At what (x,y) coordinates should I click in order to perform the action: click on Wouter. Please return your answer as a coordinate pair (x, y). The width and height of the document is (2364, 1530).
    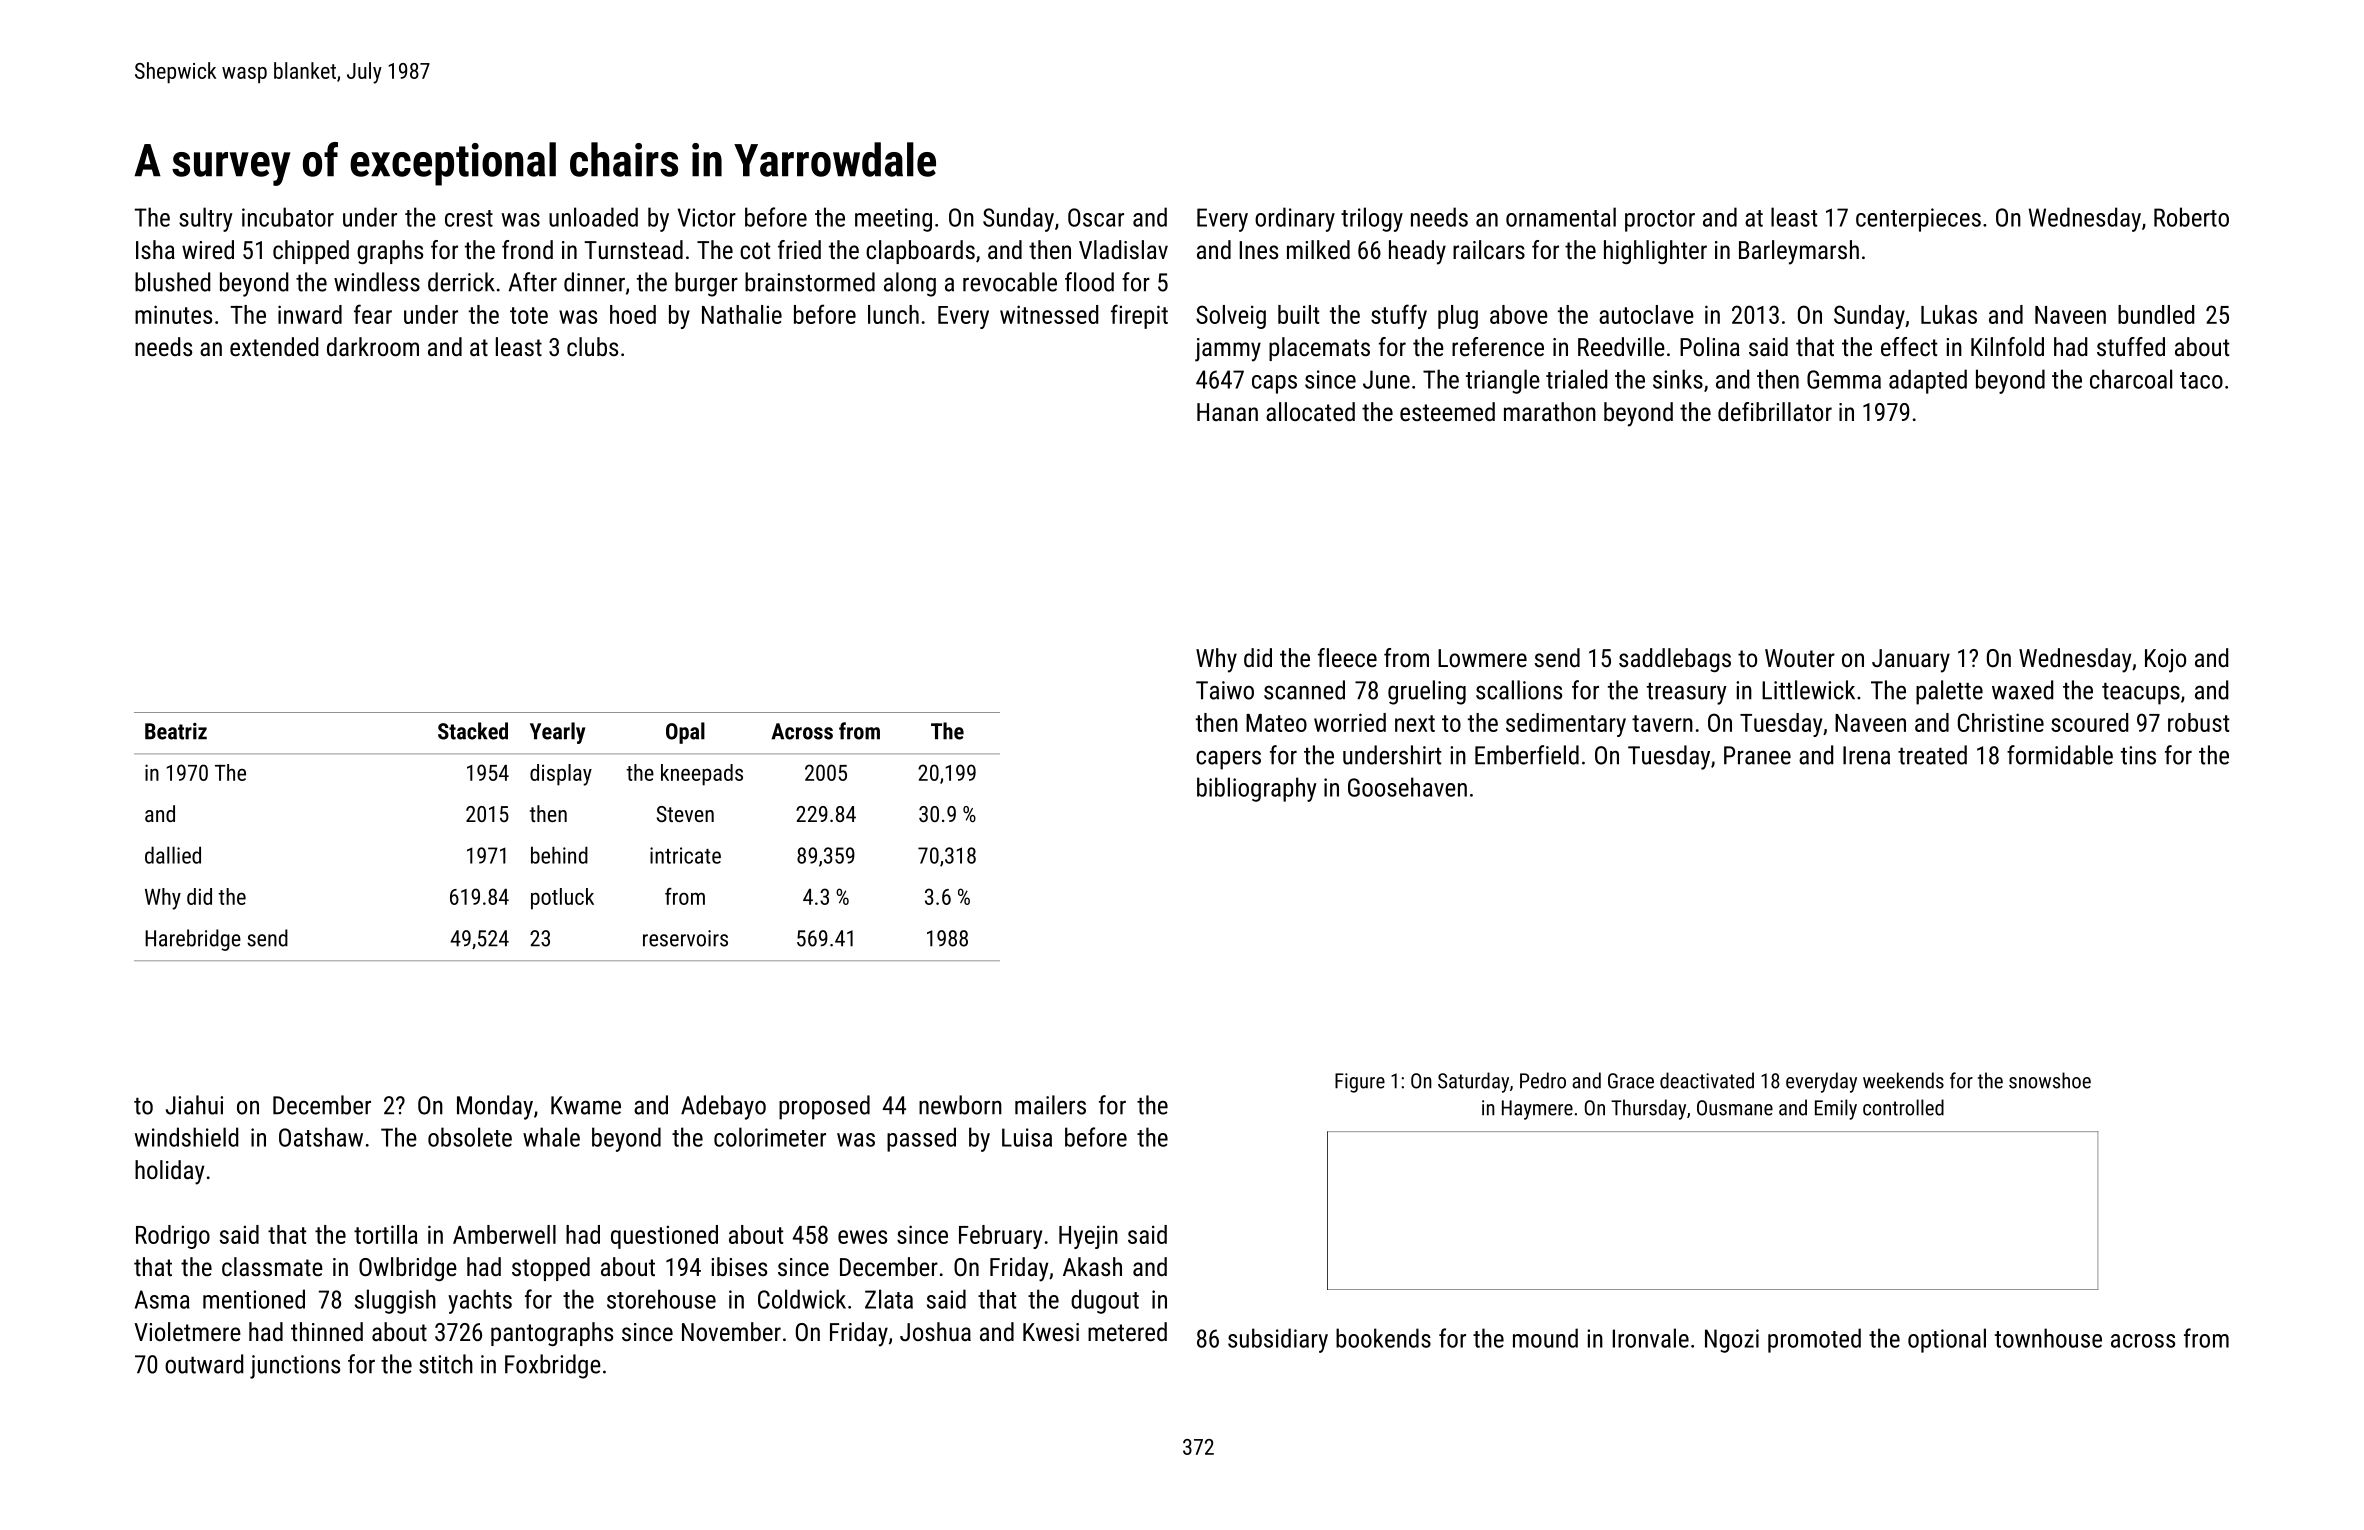
    Looking at the image, I should click on (1800, 658).
